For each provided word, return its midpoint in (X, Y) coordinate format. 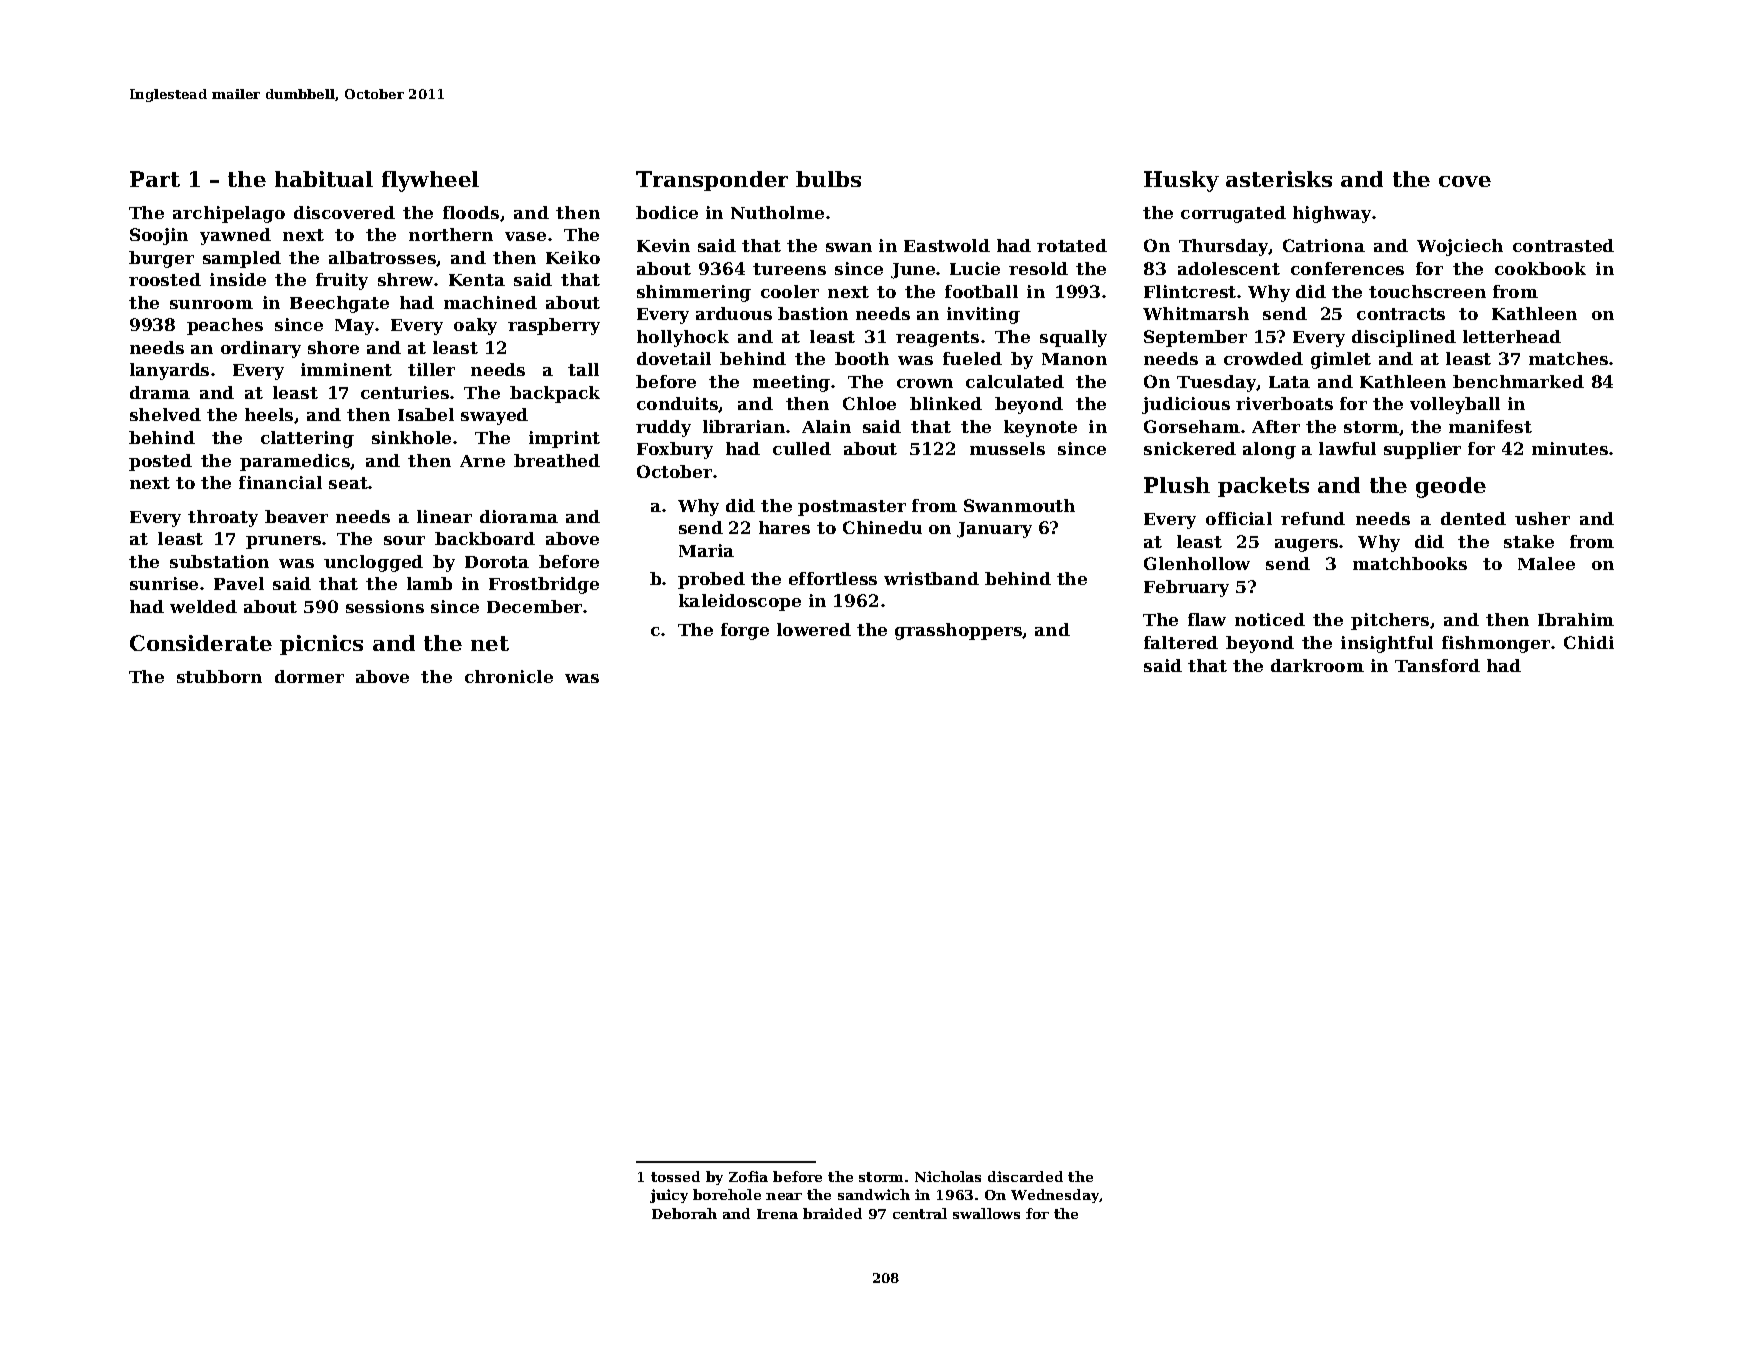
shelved (165, 414)
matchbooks (1410, 563)
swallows (986, 1213)
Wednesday (1055, 1196)
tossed (675, 1176)
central (920, 1213)
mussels (1007, 448)
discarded (1025, 1176)
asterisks (1279, 179)
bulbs (828, 179)
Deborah (684, 1213)
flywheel (430, 181)
